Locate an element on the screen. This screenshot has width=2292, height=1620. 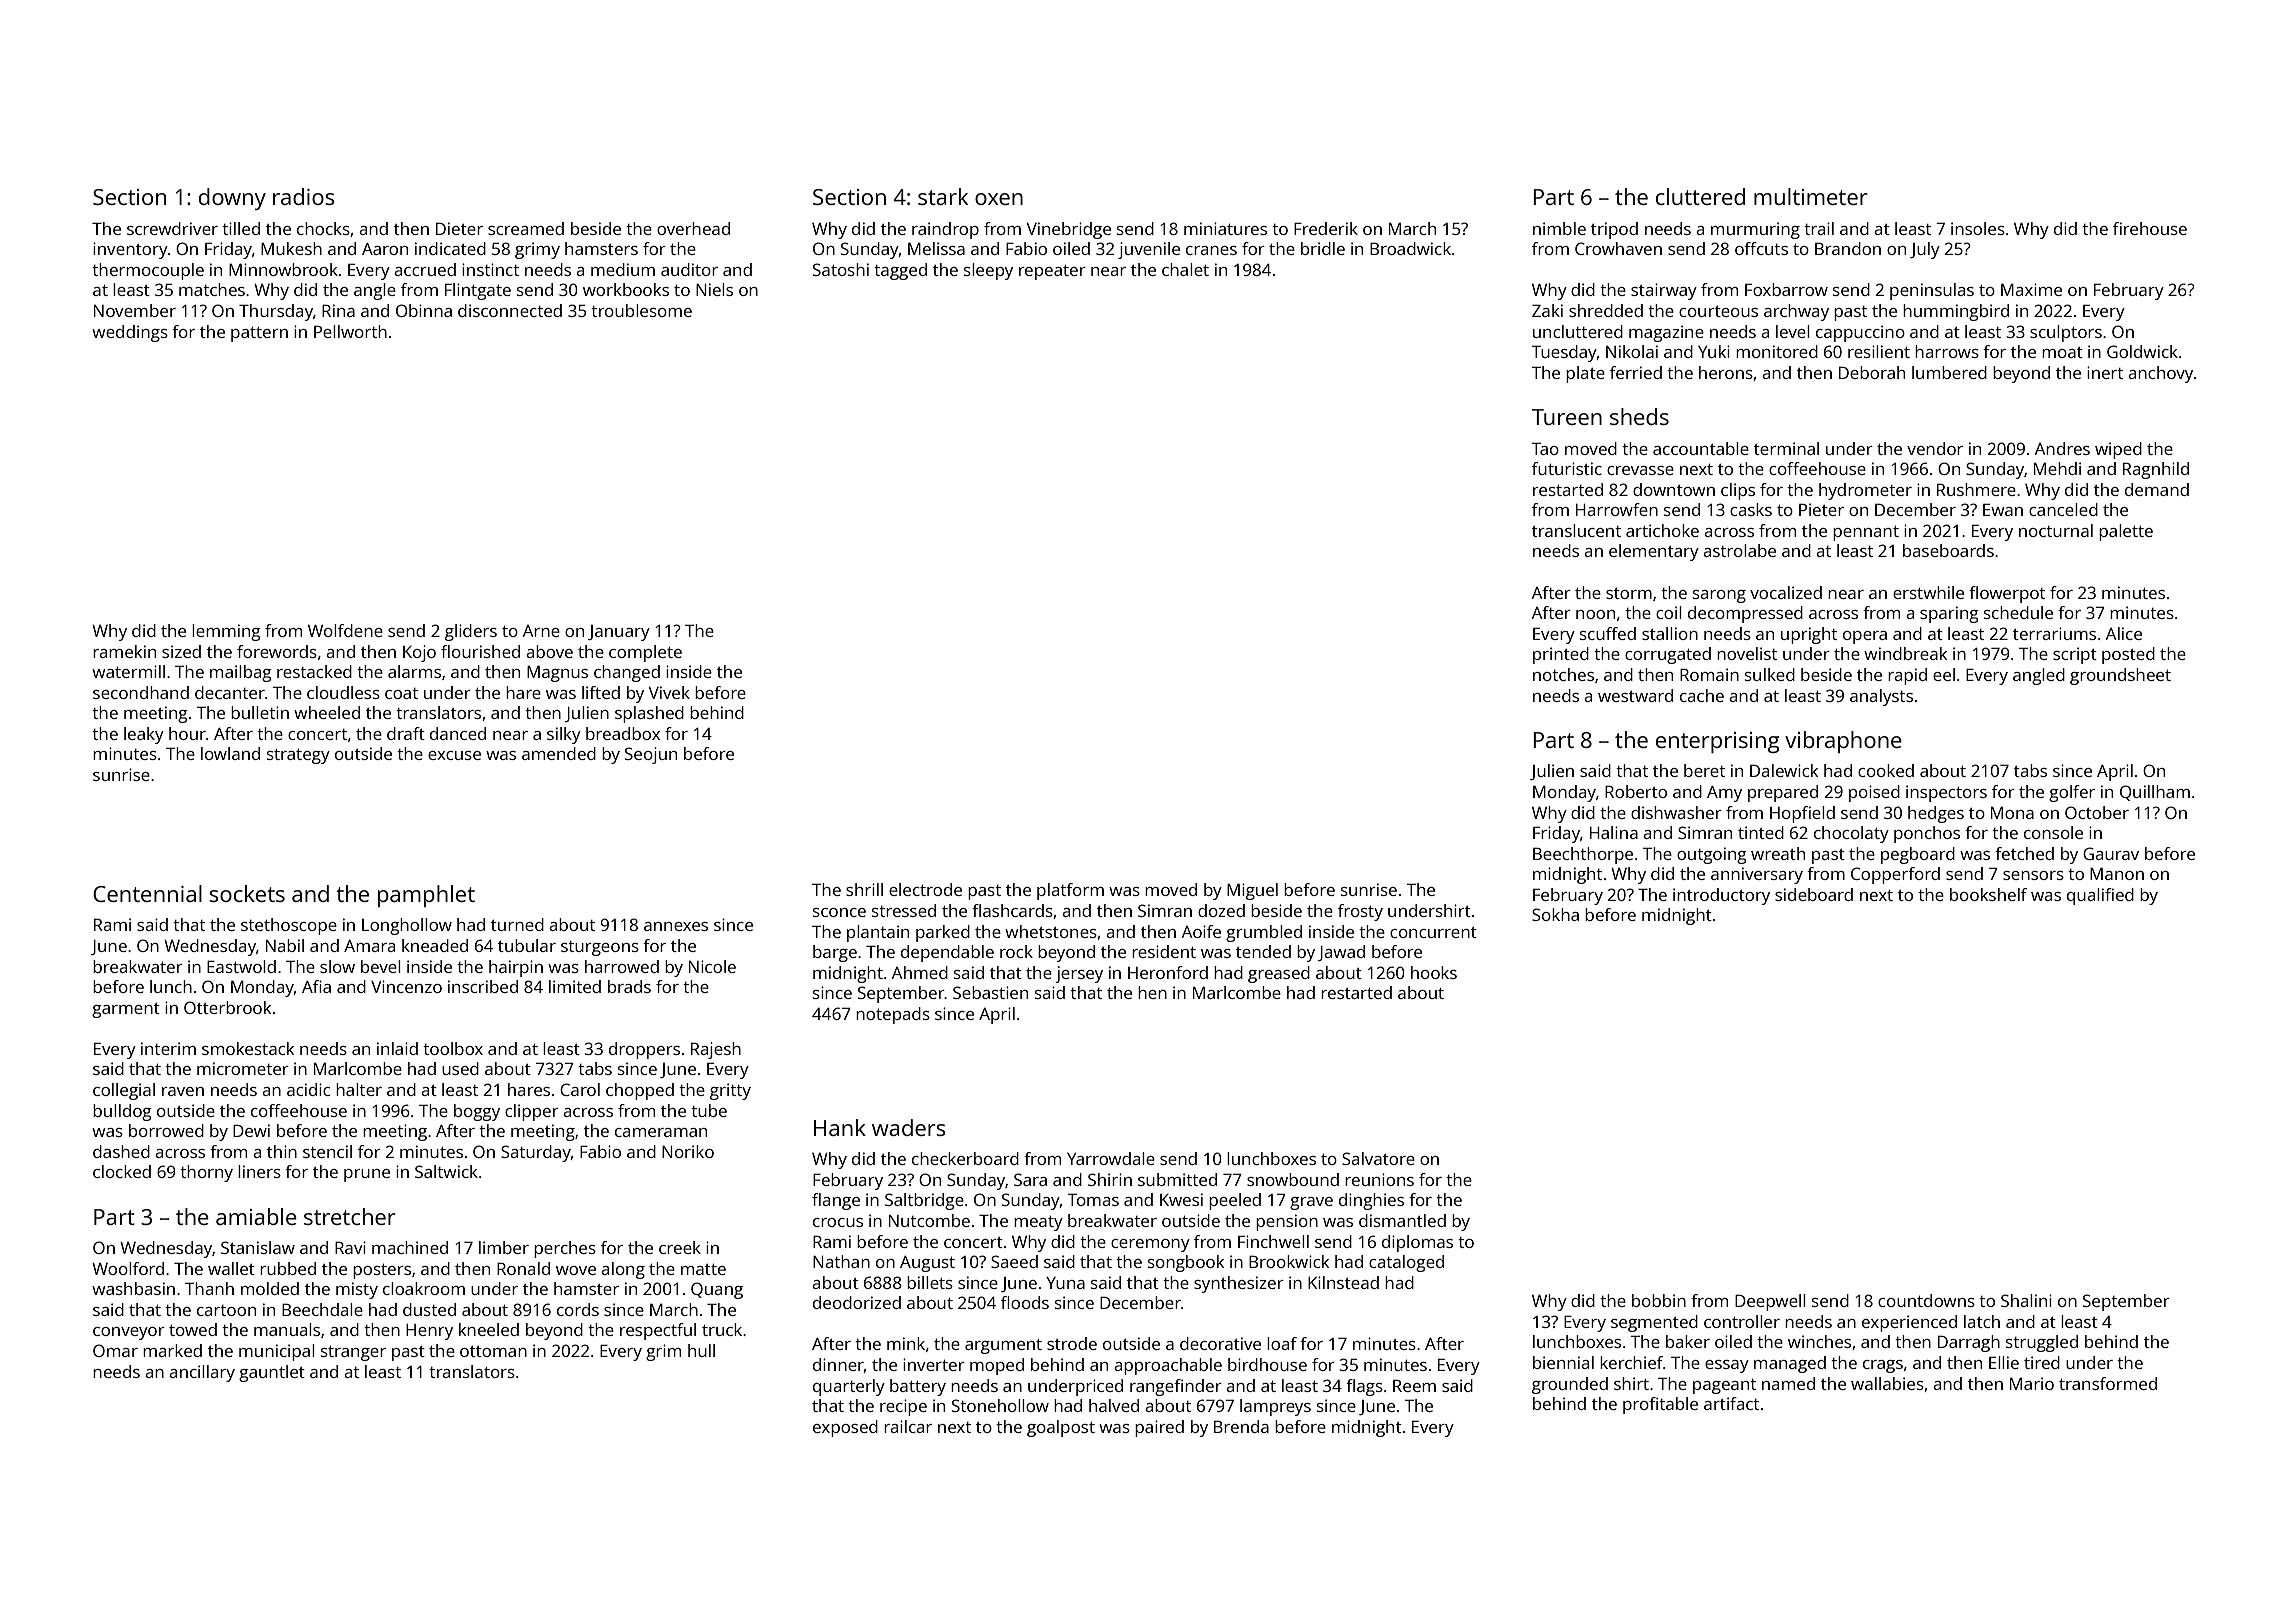
snowbound is located at coordinates (1293, 1179).
